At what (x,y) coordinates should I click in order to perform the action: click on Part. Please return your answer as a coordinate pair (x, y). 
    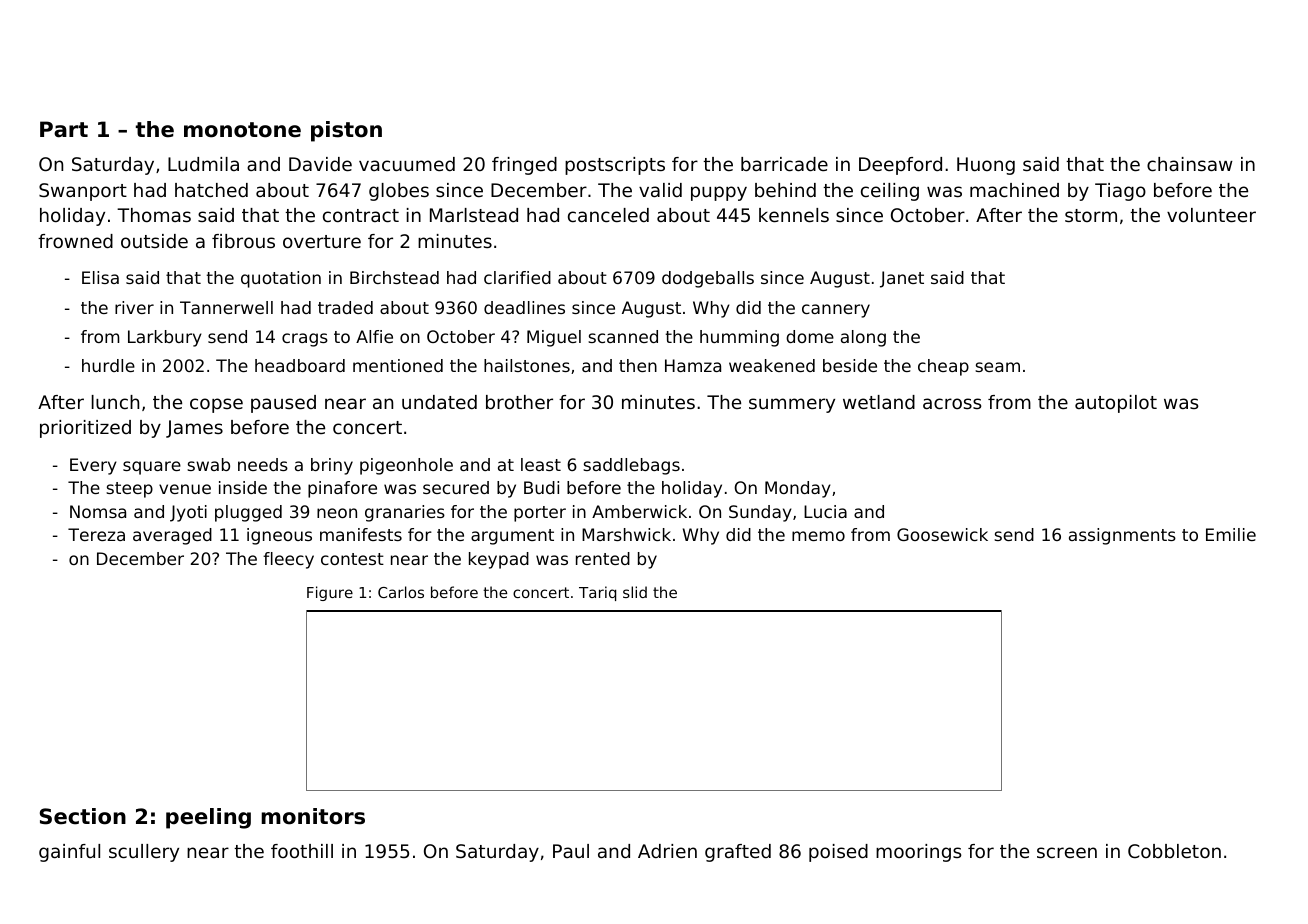
    Looking at the image, I should click on (64, 129).
